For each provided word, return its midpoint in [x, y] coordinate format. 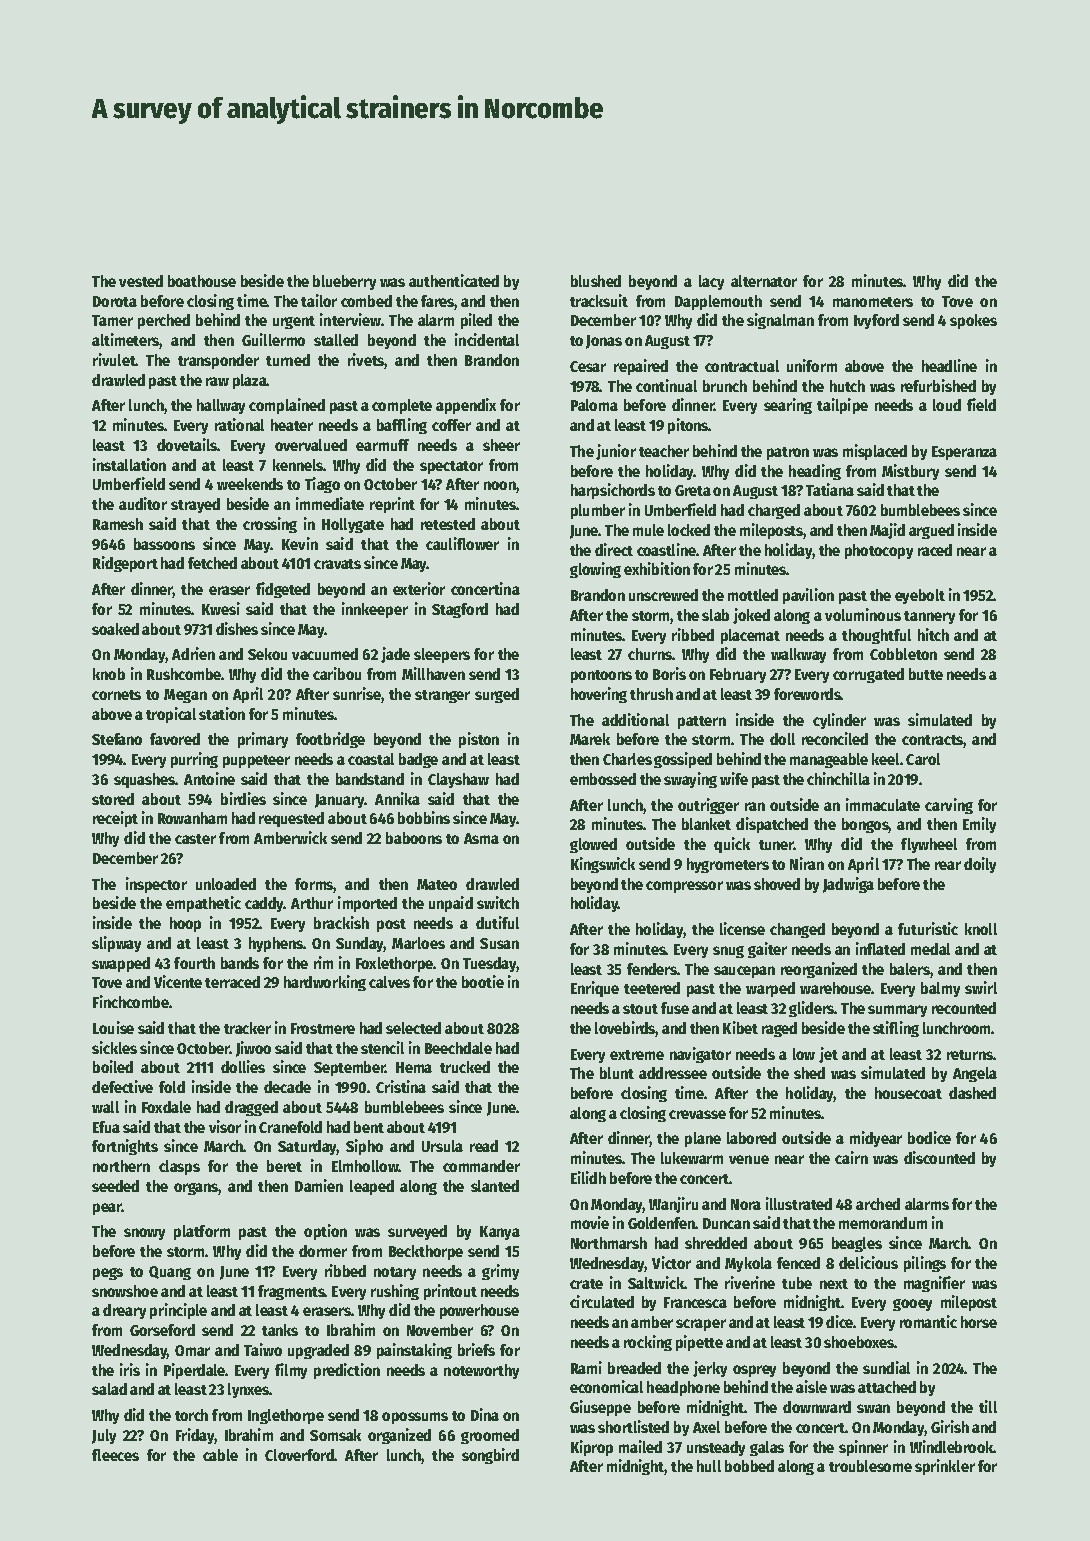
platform [202, 1232]
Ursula [442, 1146]
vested [141, 281]
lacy [711, 282]
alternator [764, 281]
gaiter [767, 950]
